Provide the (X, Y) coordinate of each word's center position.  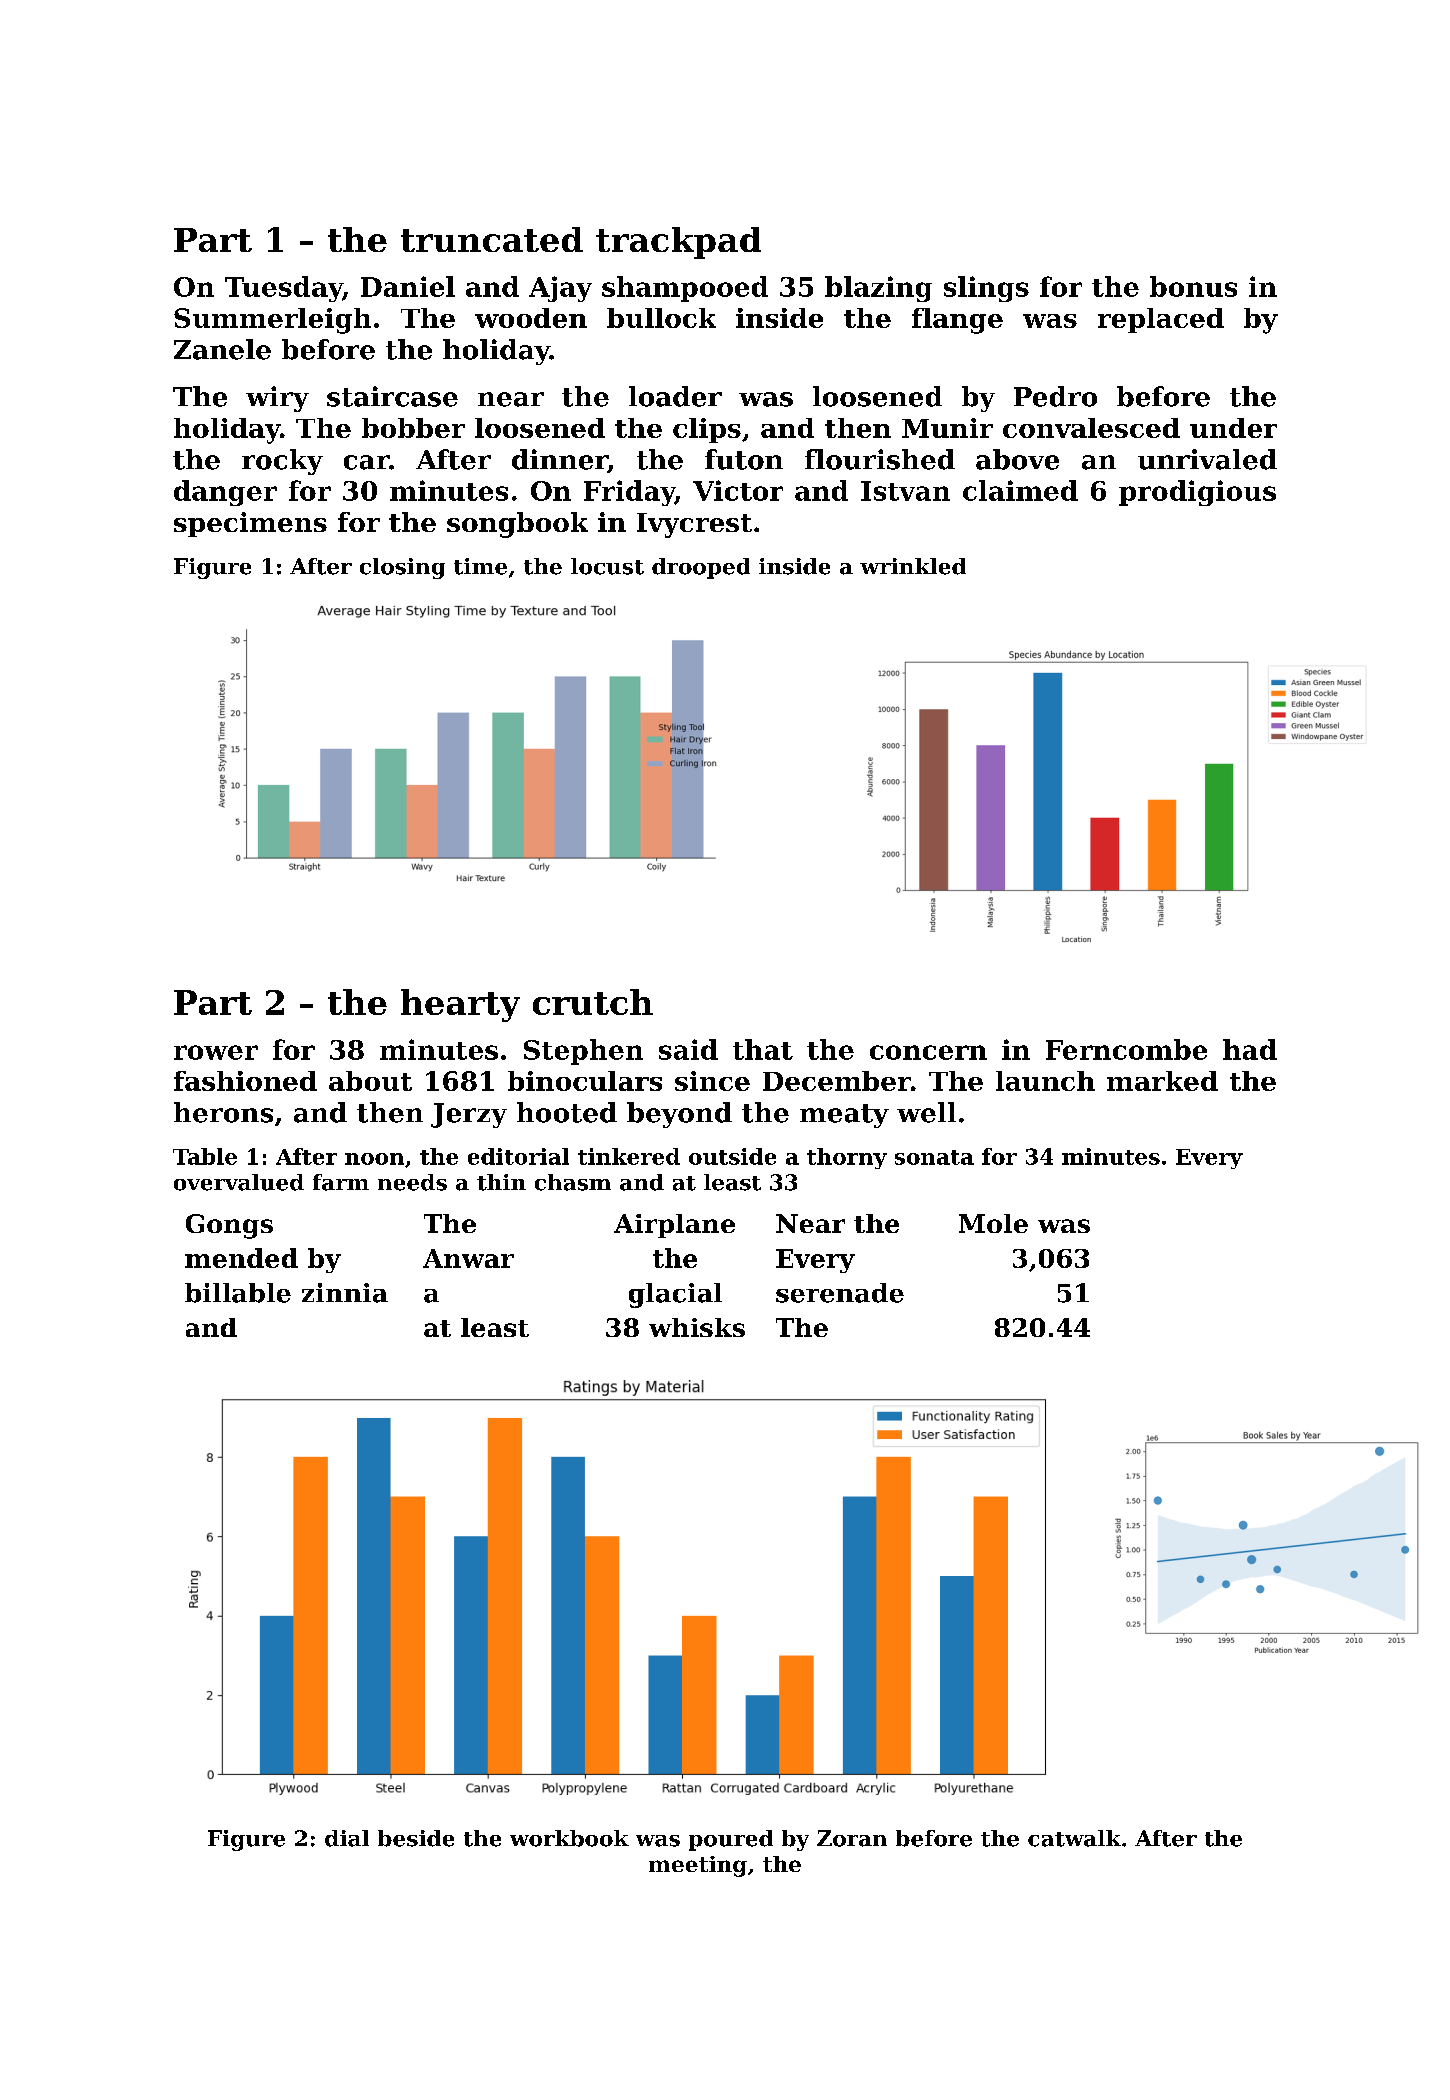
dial (347, 1838)
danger (225, 493)
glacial (675, 1295)
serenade (840, 1293)
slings (986, 289)
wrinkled (913, 566)
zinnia (345, 1293)
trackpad (678, 243)
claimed (1020, 490)
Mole (993, 1223)
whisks (697, 1327)
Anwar (468, 1258)
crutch (593, 1002)
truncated (492, 239)
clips (707, 430)
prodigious (1197, 493)
